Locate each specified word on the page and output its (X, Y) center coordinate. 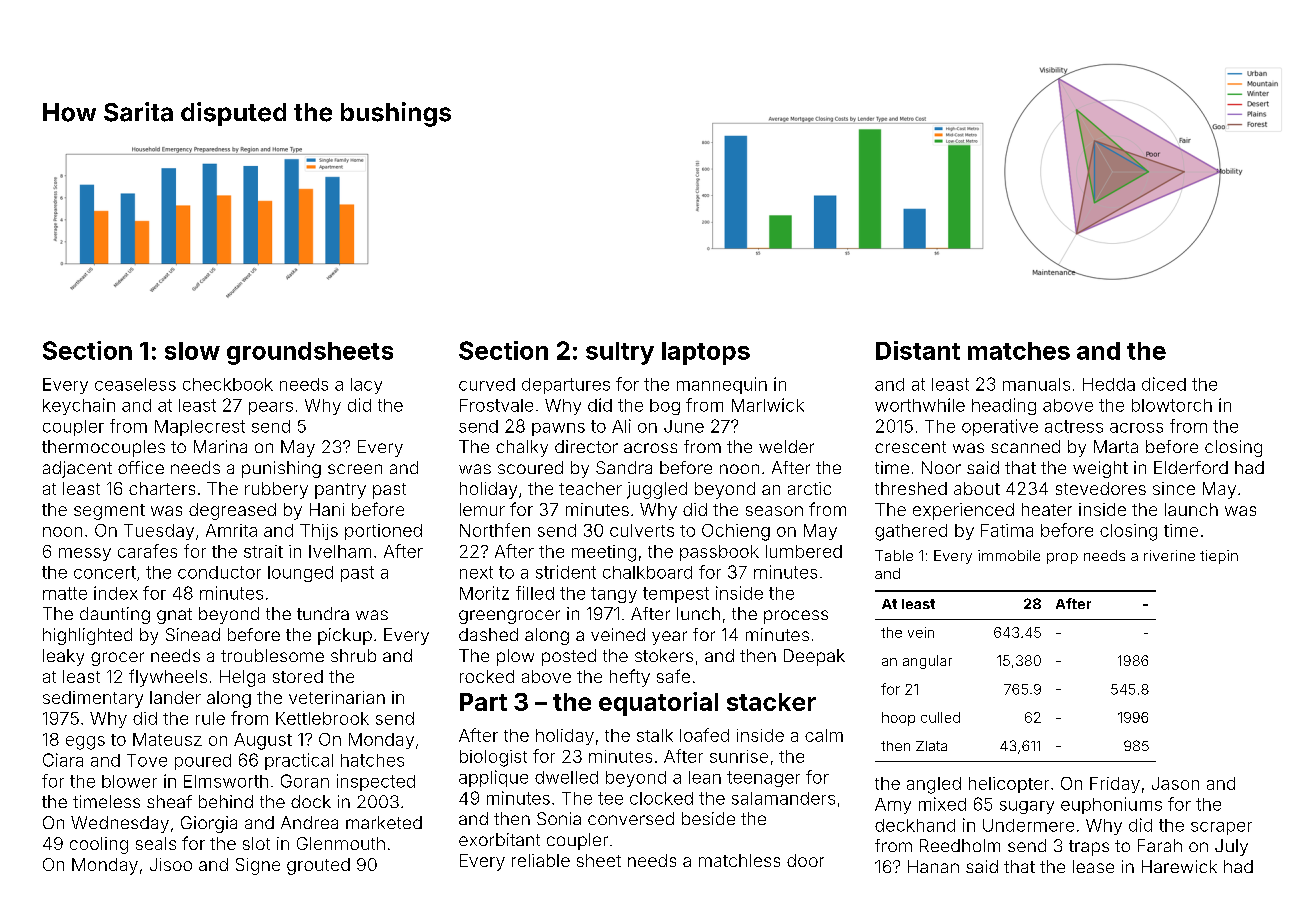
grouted (318, 866)
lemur (482, 509)
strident (566, 572)
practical (299, 761)
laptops (706, 353)
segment (109, 512)
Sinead (193, 634)
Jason (1175, 783)
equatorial (658, 704)
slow (192, 351)
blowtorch (1172, 405)
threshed (911, 488)
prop (1062, 558)
